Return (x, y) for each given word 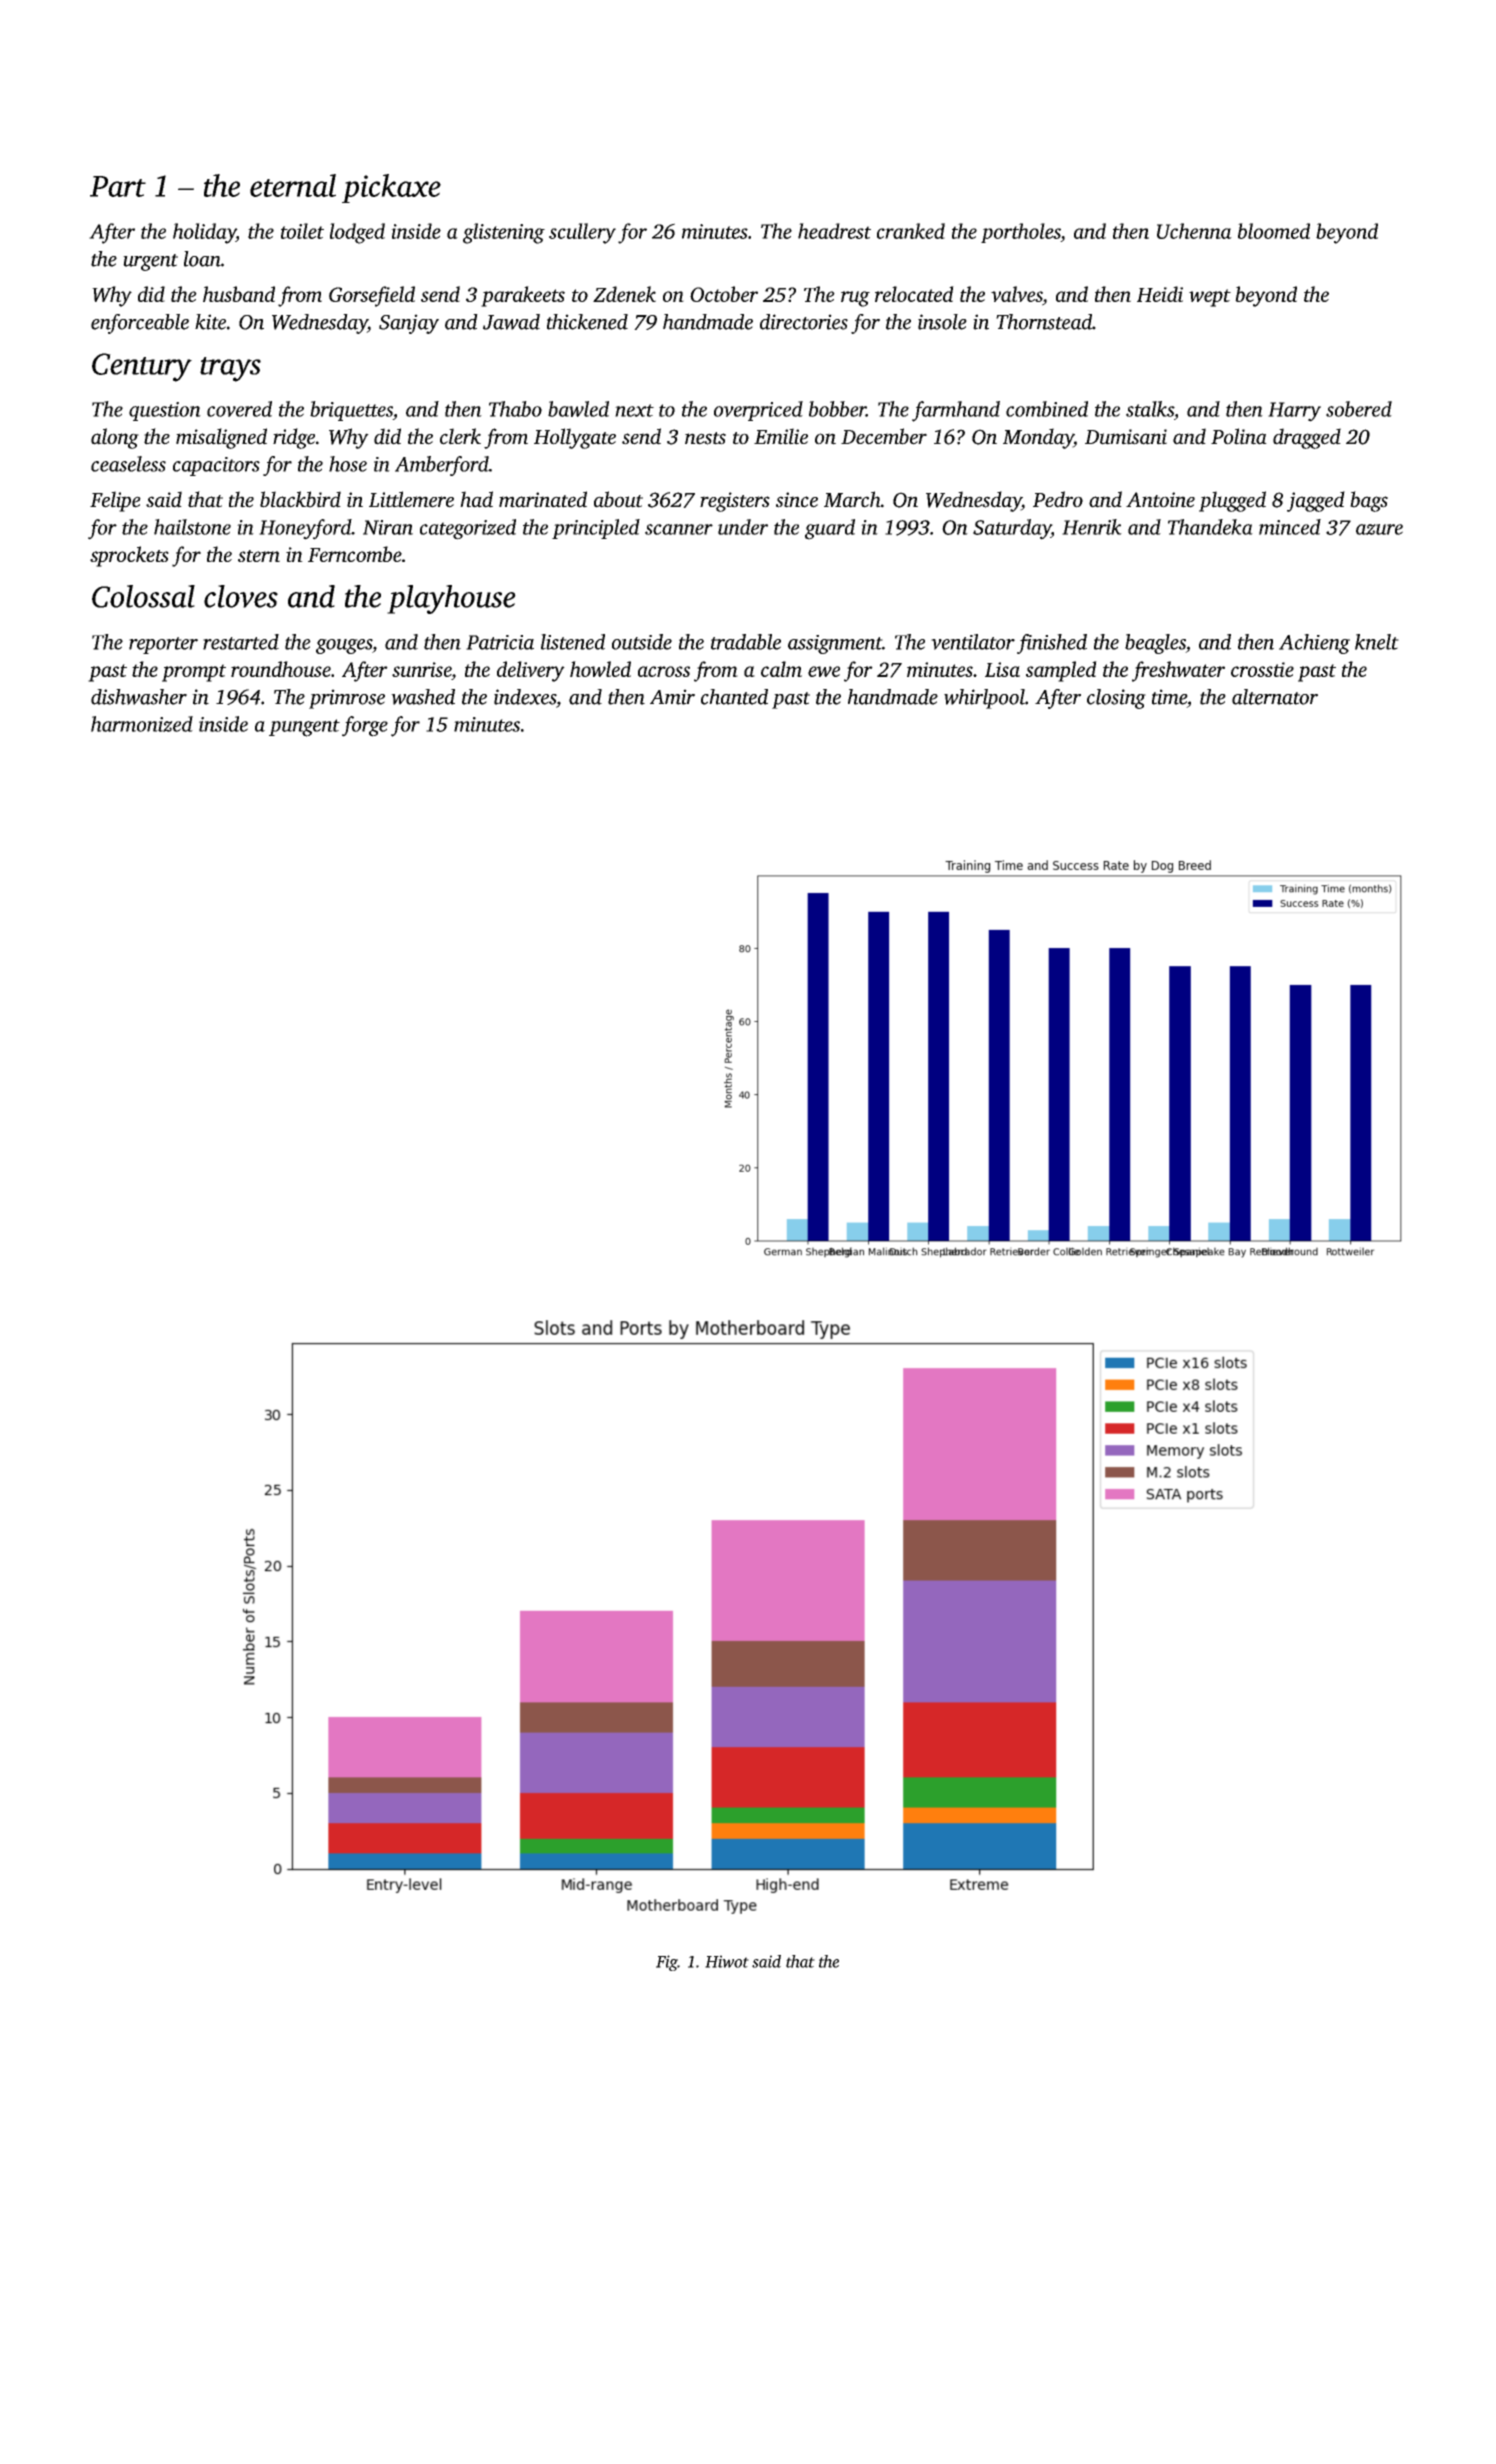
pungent (304, 728)
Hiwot (727, 1961)
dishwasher (139, 697)
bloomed (1274, 231)
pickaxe (391, 188)
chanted (734, 697)
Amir (672, 697)
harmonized (142, 724)
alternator (1275, 697)
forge (365, 726)
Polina (1239, 436)
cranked (911, 231)
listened (573, 642)
